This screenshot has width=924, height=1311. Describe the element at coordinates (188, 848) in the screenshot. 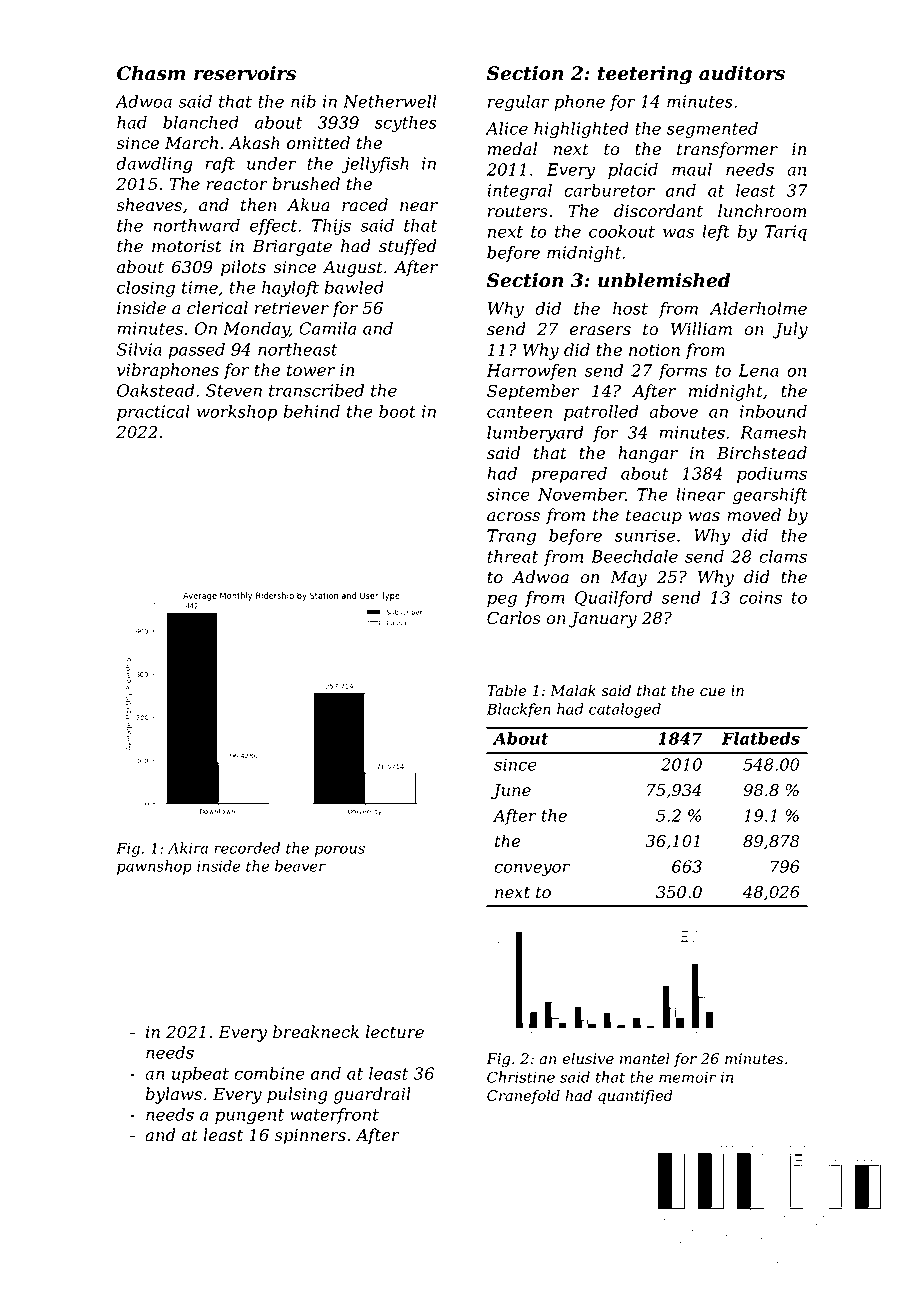

I see `Akira` at that location.
